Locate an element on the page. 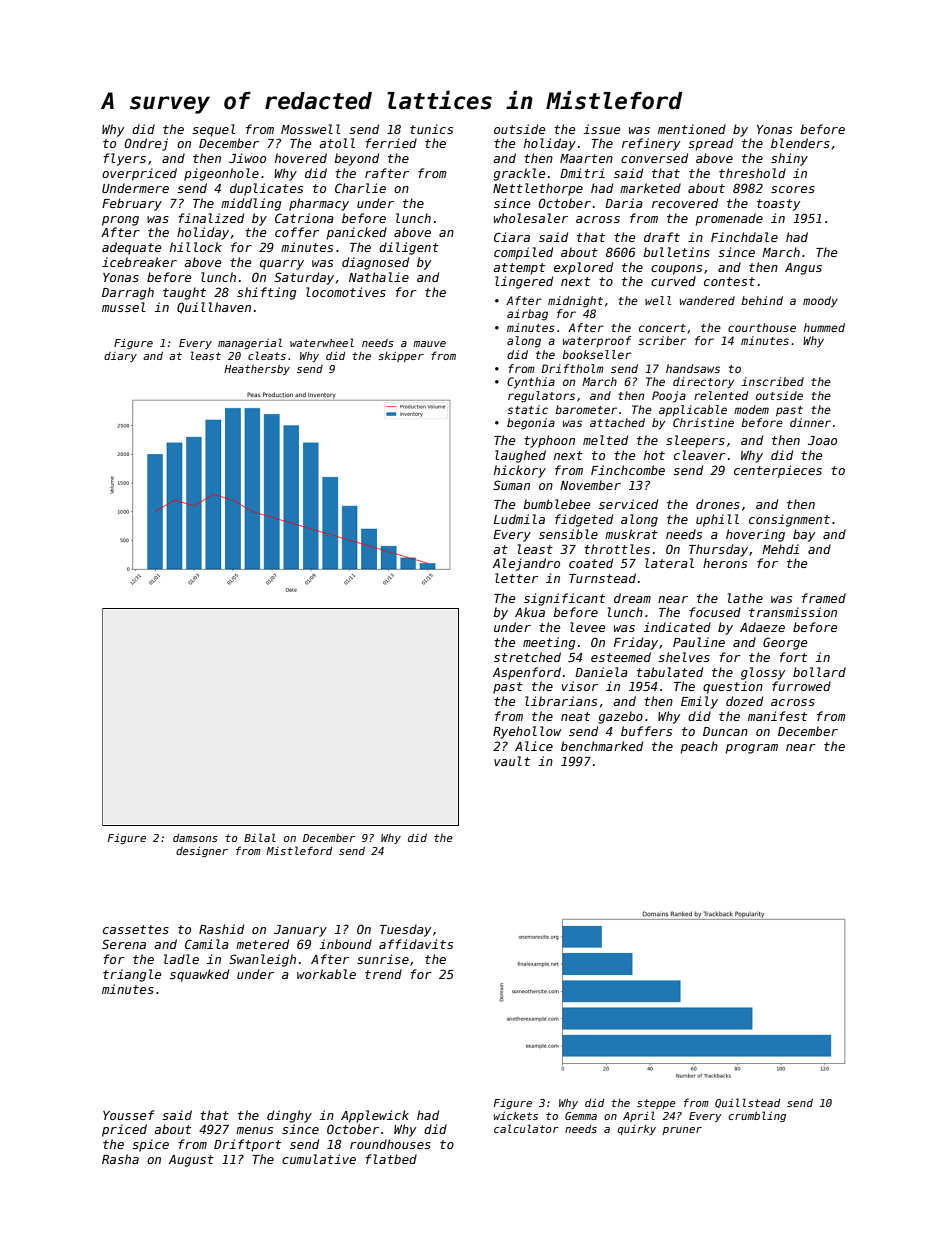 Image resolution: width=952 pixels, height=1233 pixels. hummed is located at coordinates (824, 327).
